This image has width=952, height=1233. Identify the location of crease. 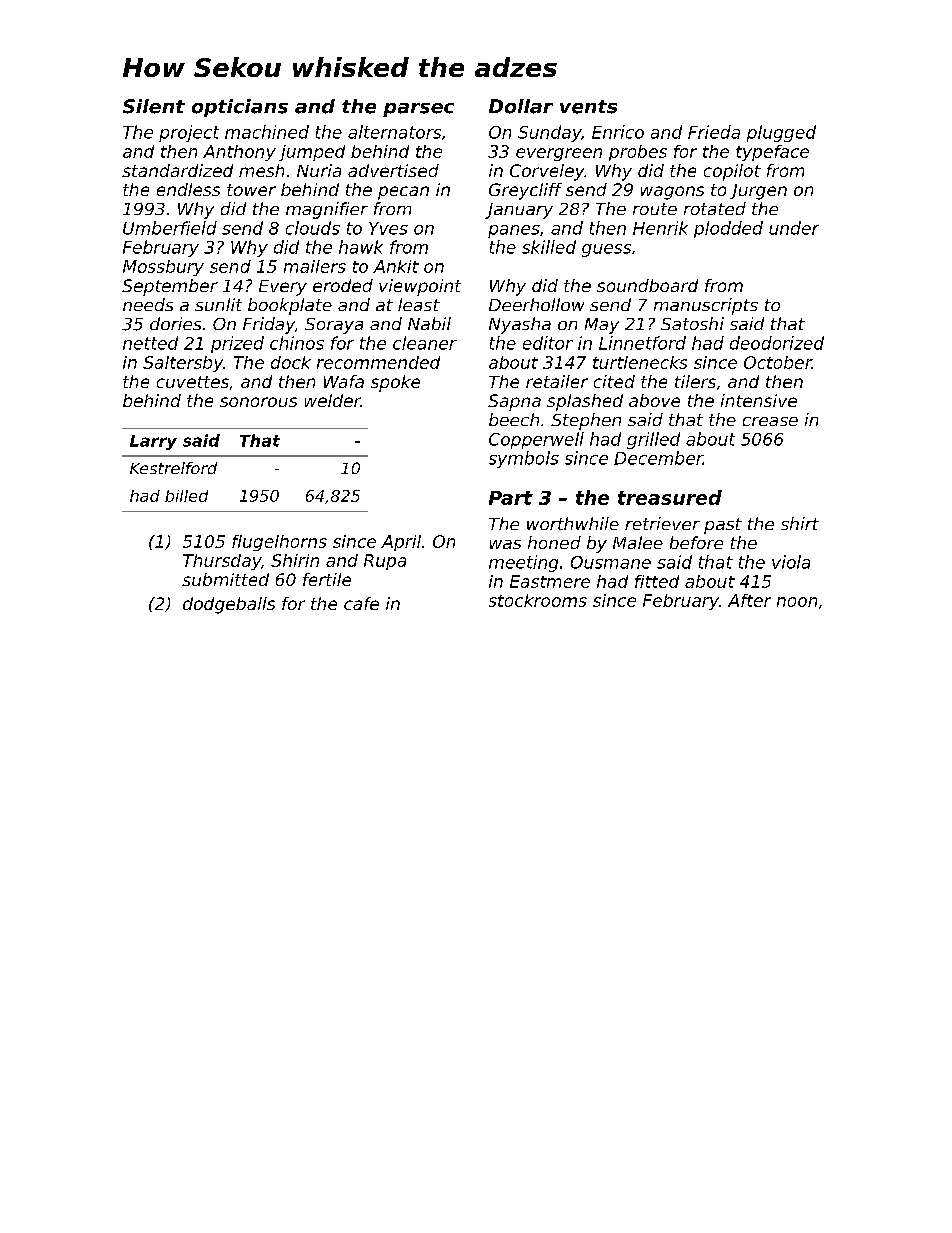
(770, 421).
